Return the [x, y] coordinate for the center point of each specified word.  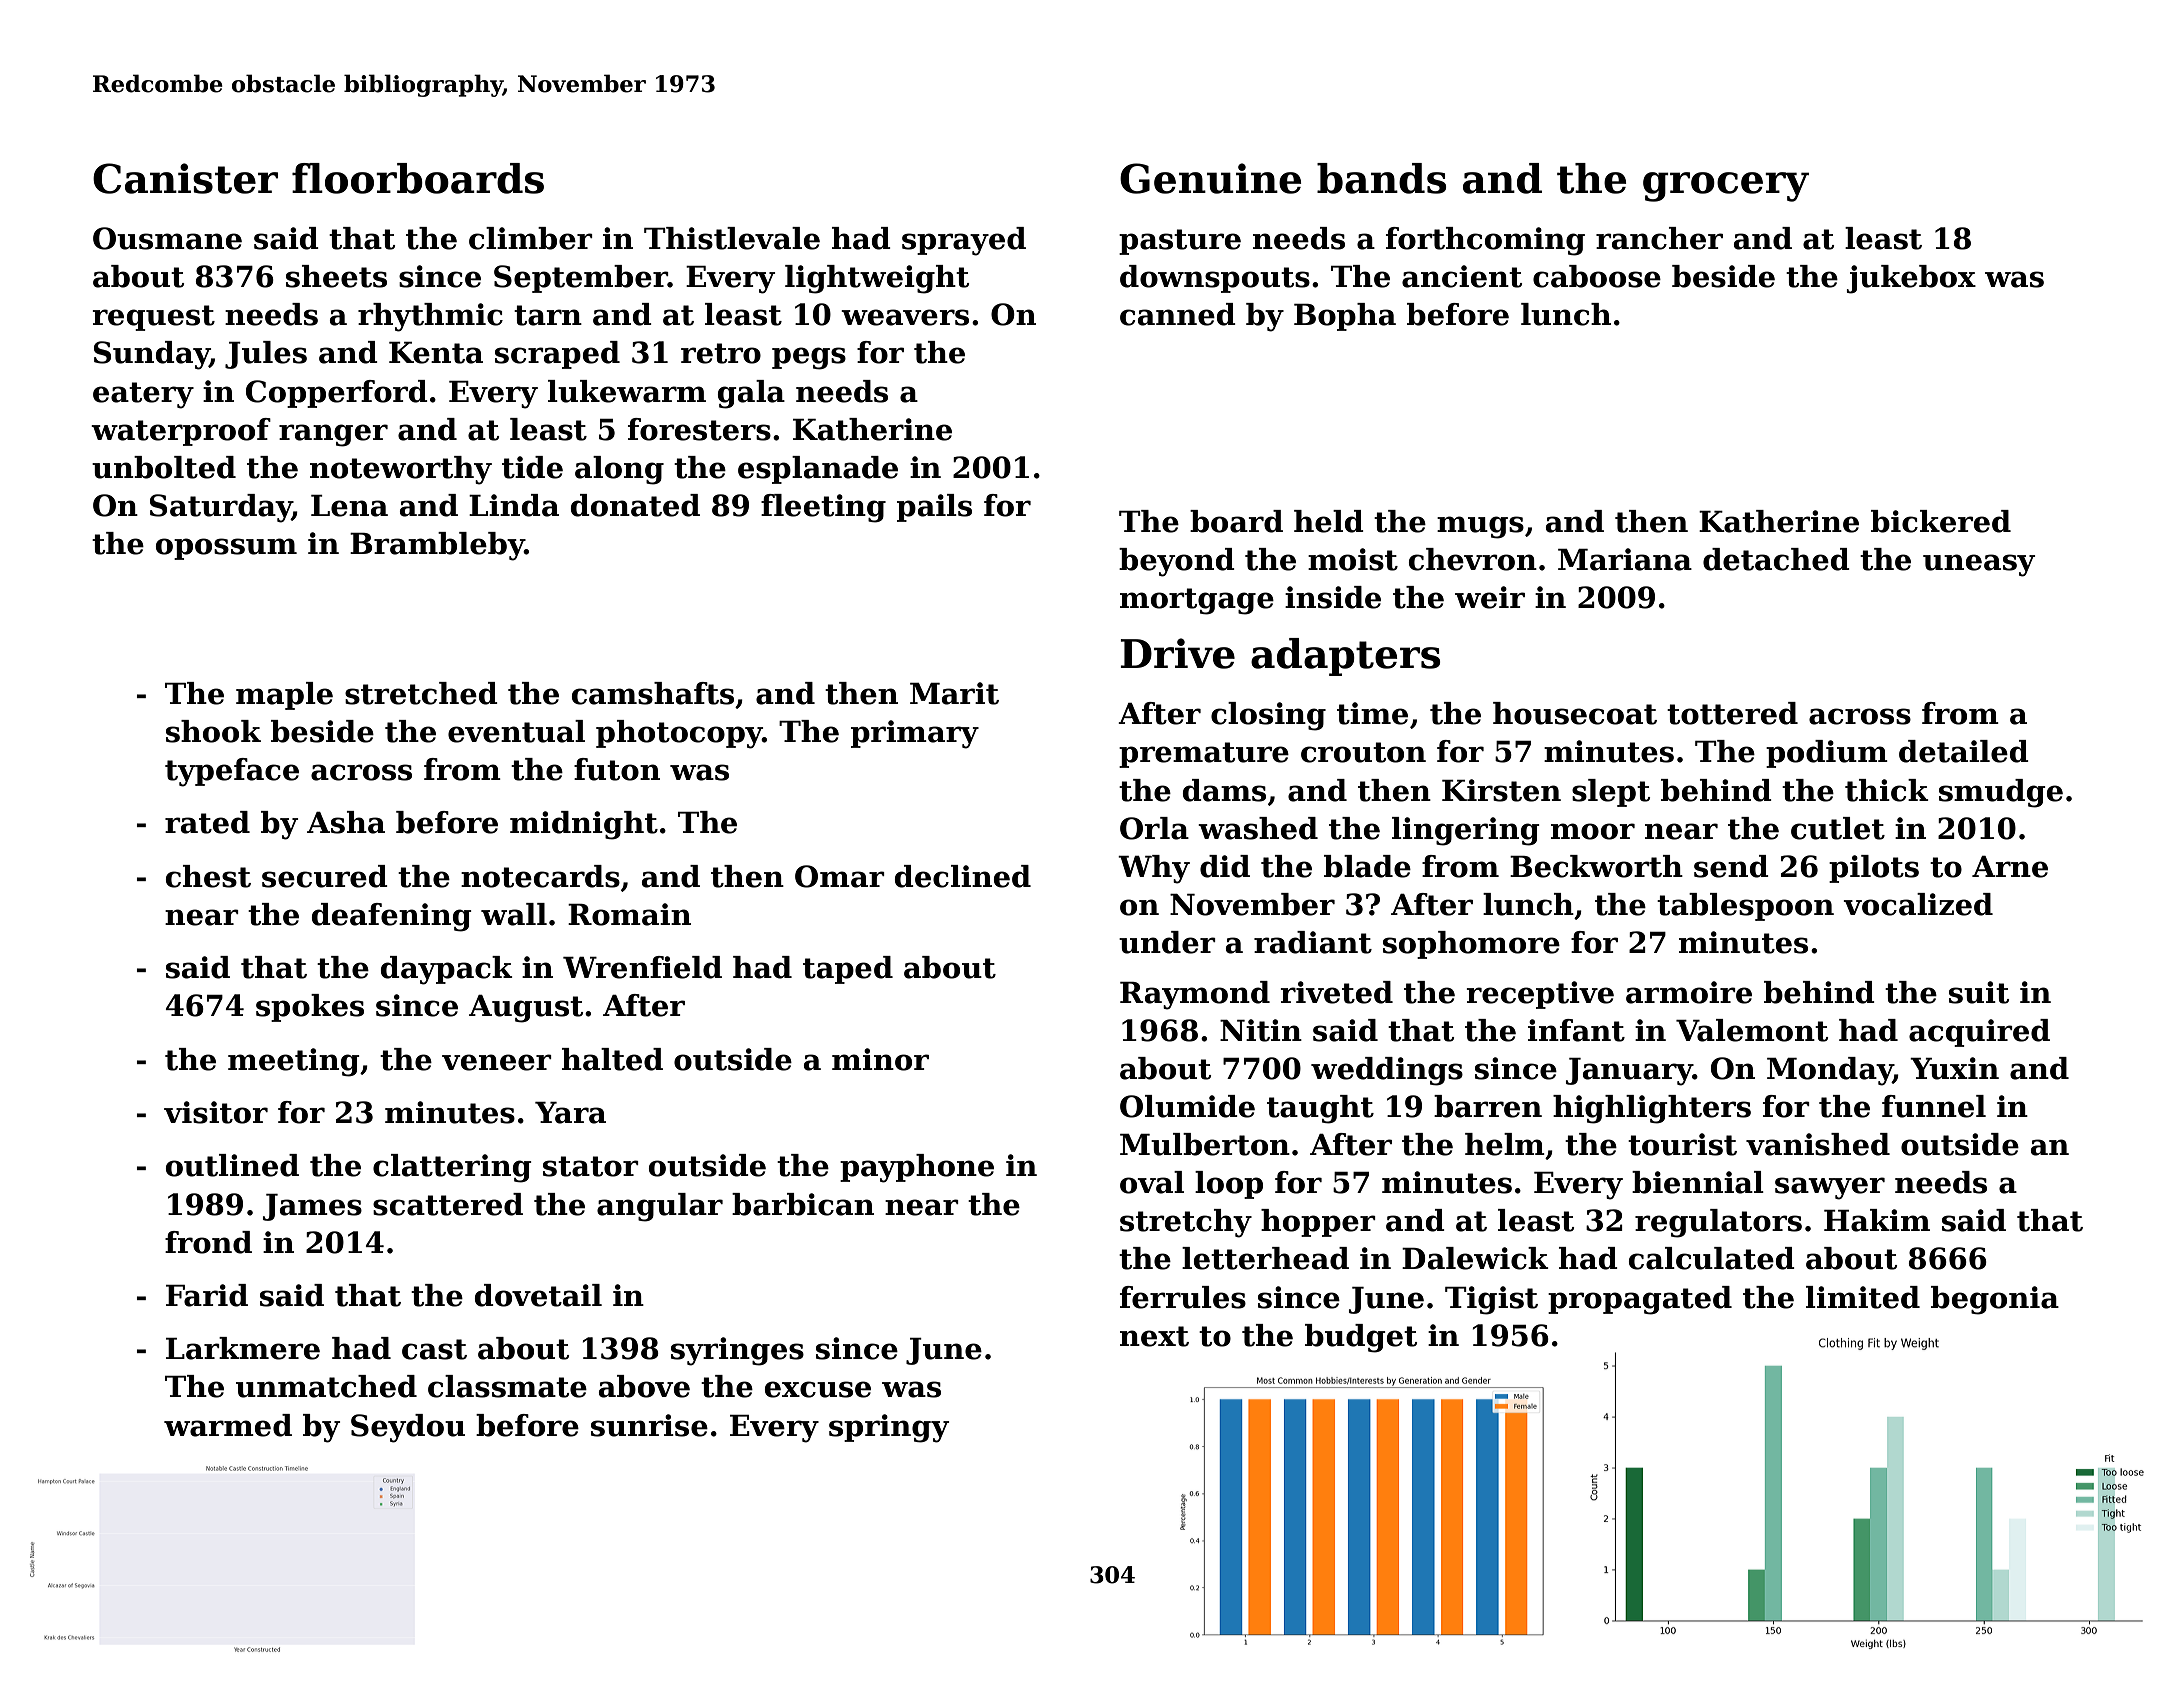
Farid [207, 1295]
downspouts [1215, 279]
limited [1863, 1297]
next [1154, 1336]
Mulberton [1205, 1144]
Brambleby [437, 546]
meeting [294, 1062]
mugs [1480, 527]
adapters [1345, 657]
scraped [557, 355]
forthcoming [1485, 241]
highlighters [1652, 1109]
